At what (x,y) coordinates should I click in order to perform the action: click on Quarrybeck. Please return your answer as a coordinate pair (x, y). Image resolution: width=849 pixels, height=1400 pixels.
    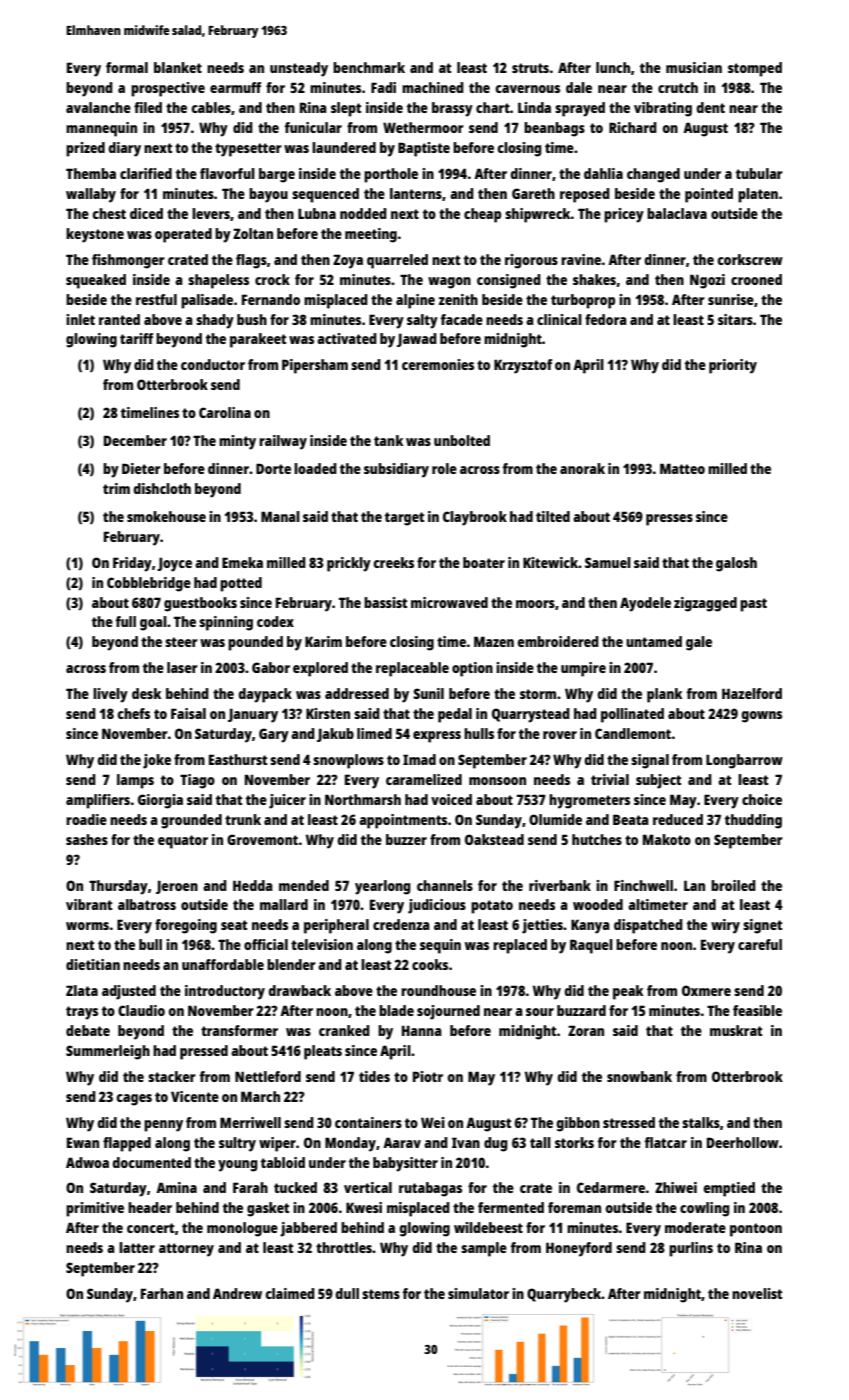
    Looking at the image, I should click on (564, 1295).
